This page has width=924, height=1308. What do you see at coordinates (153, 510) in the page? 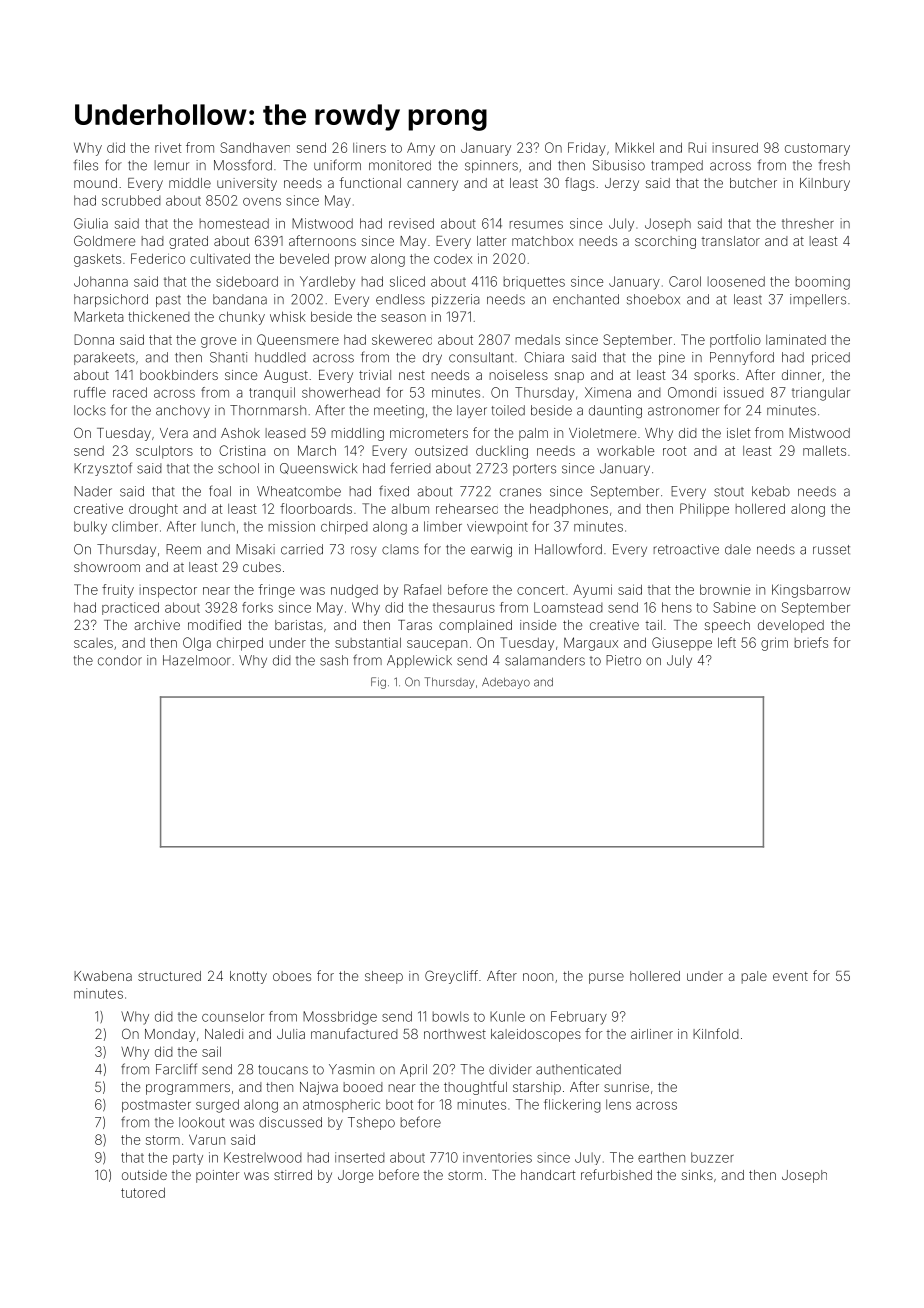
I see `drought` at bounding box center [153, 510].
